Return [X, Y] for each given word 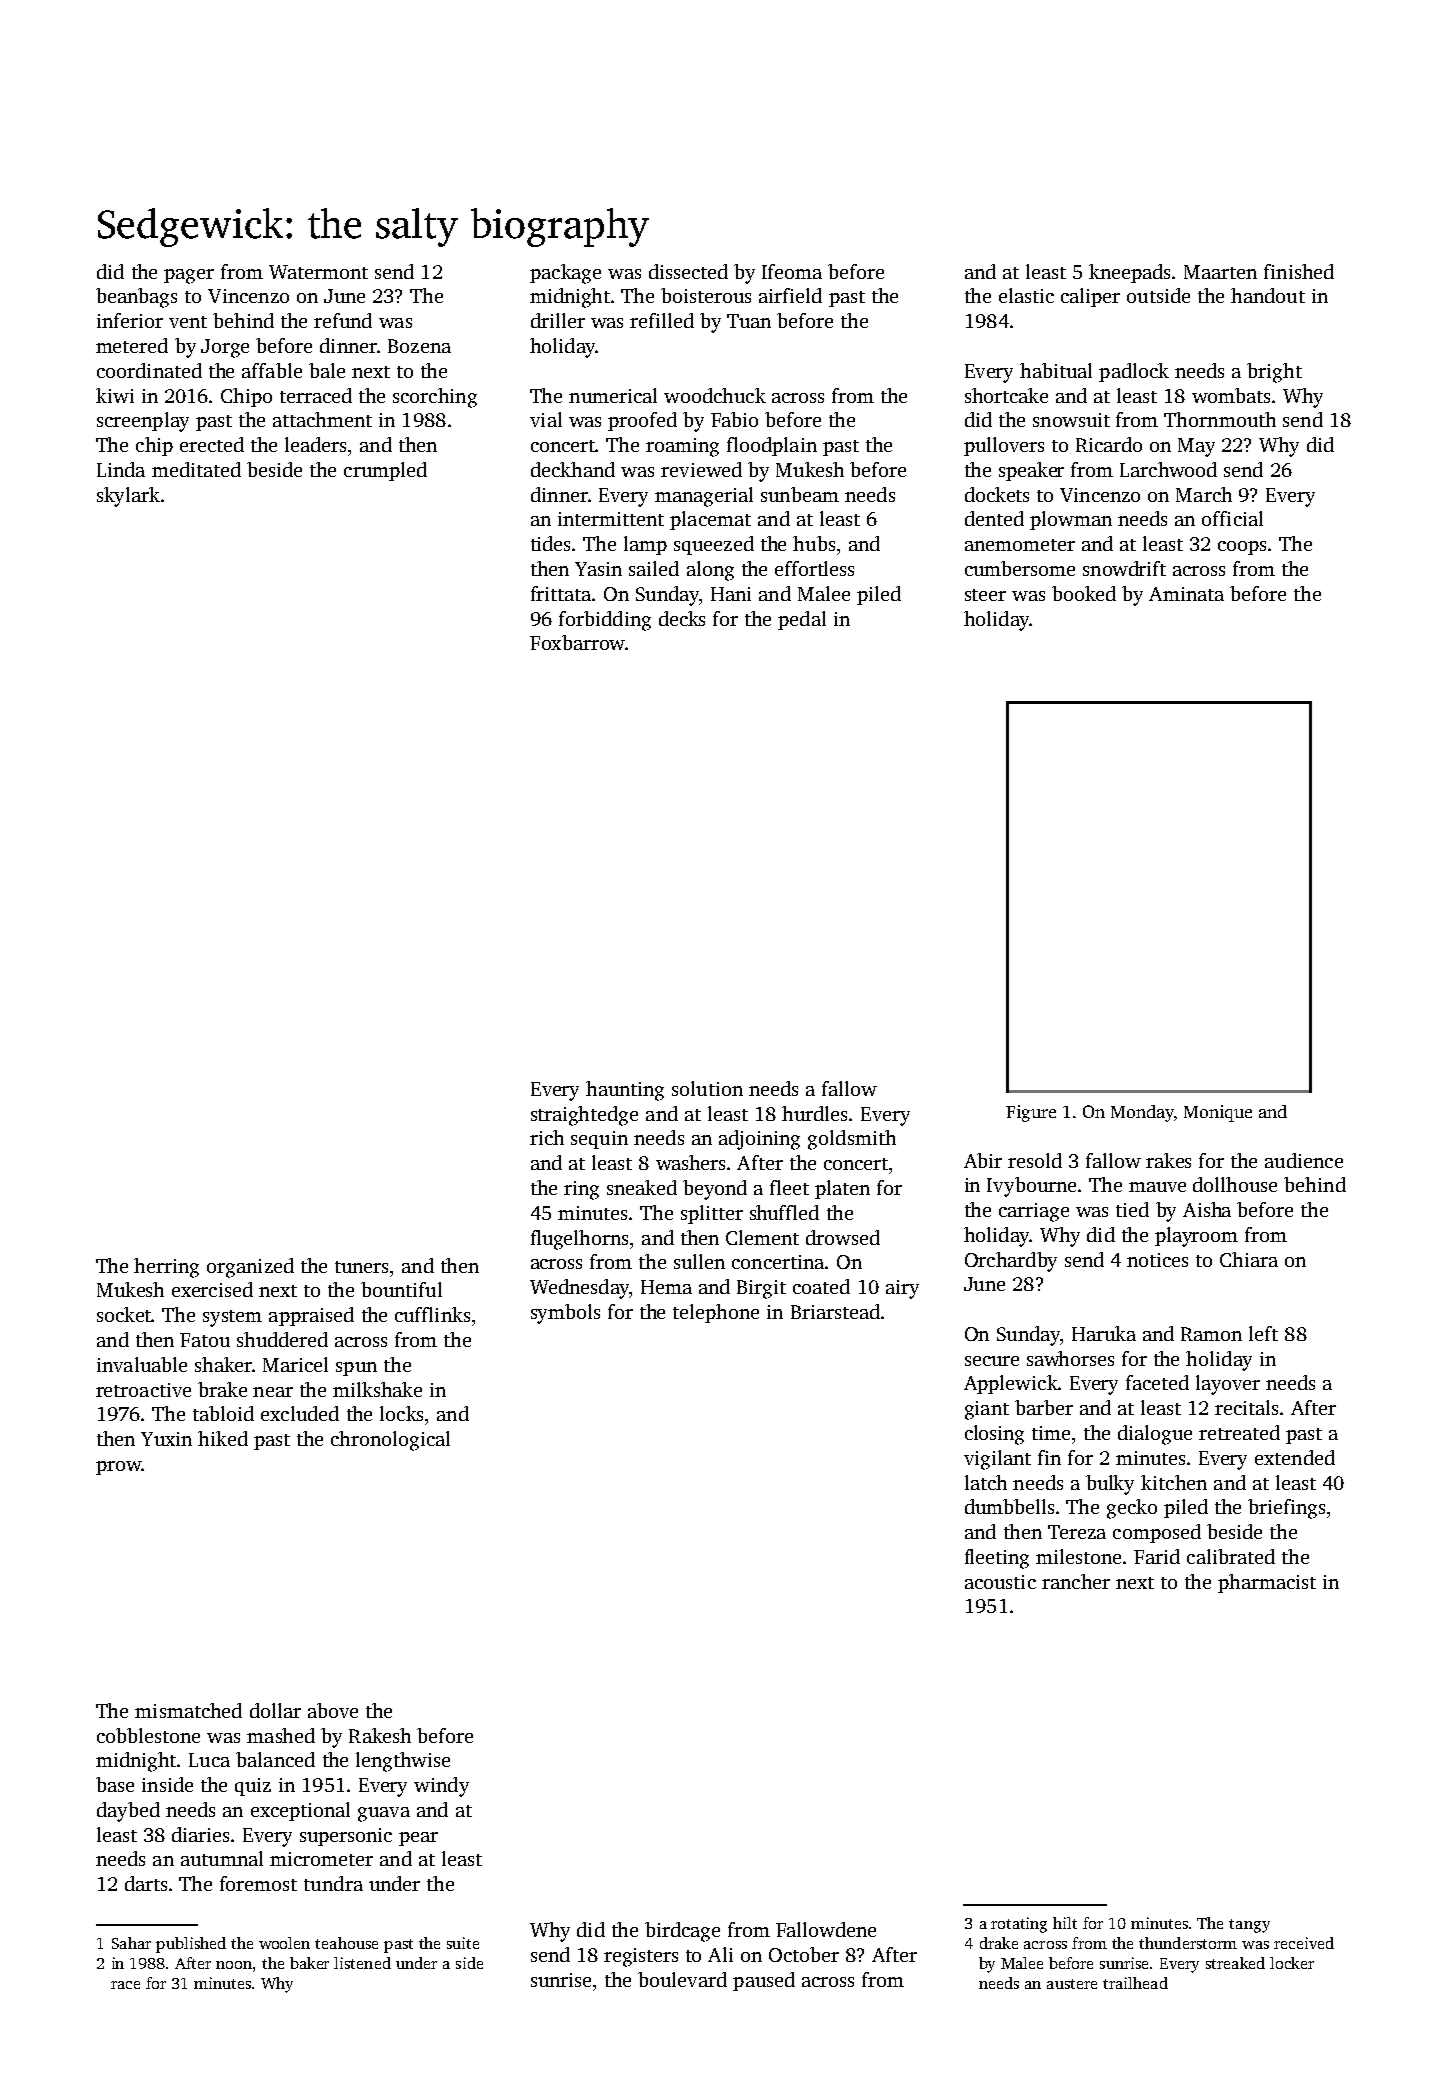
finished [1299, 271]
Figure [1031, 1113]
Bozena [419, 346]
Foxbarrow [577, 642]
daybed [128, 1812]
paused [764, 1981]
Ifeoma [792, 271]
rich [547, 1137]
